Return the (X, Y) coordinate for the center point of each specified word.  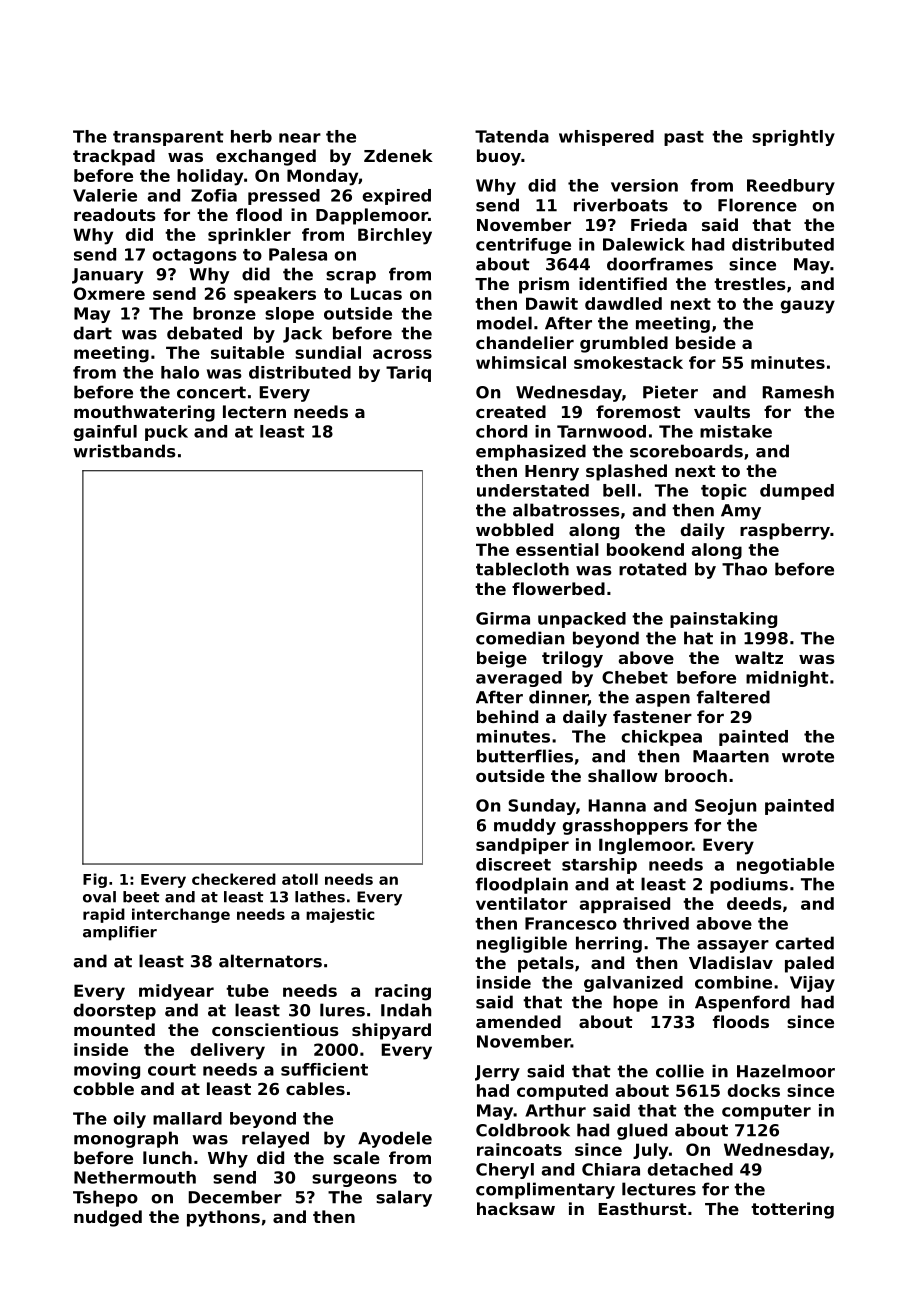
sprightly (793, 138)
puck (166, 433)
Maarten (731, 756)
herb (251, 136)
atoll (300, 879)
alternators (270, 961)
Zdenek (398, 155)
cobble (103, 1088)
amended (518, 1021)
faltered (733, 697)
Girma (503, 618)
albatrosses (566, 510)
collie (680, 1071)
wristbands (124, 451)
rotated (652, 569)
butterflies (525, 756)
